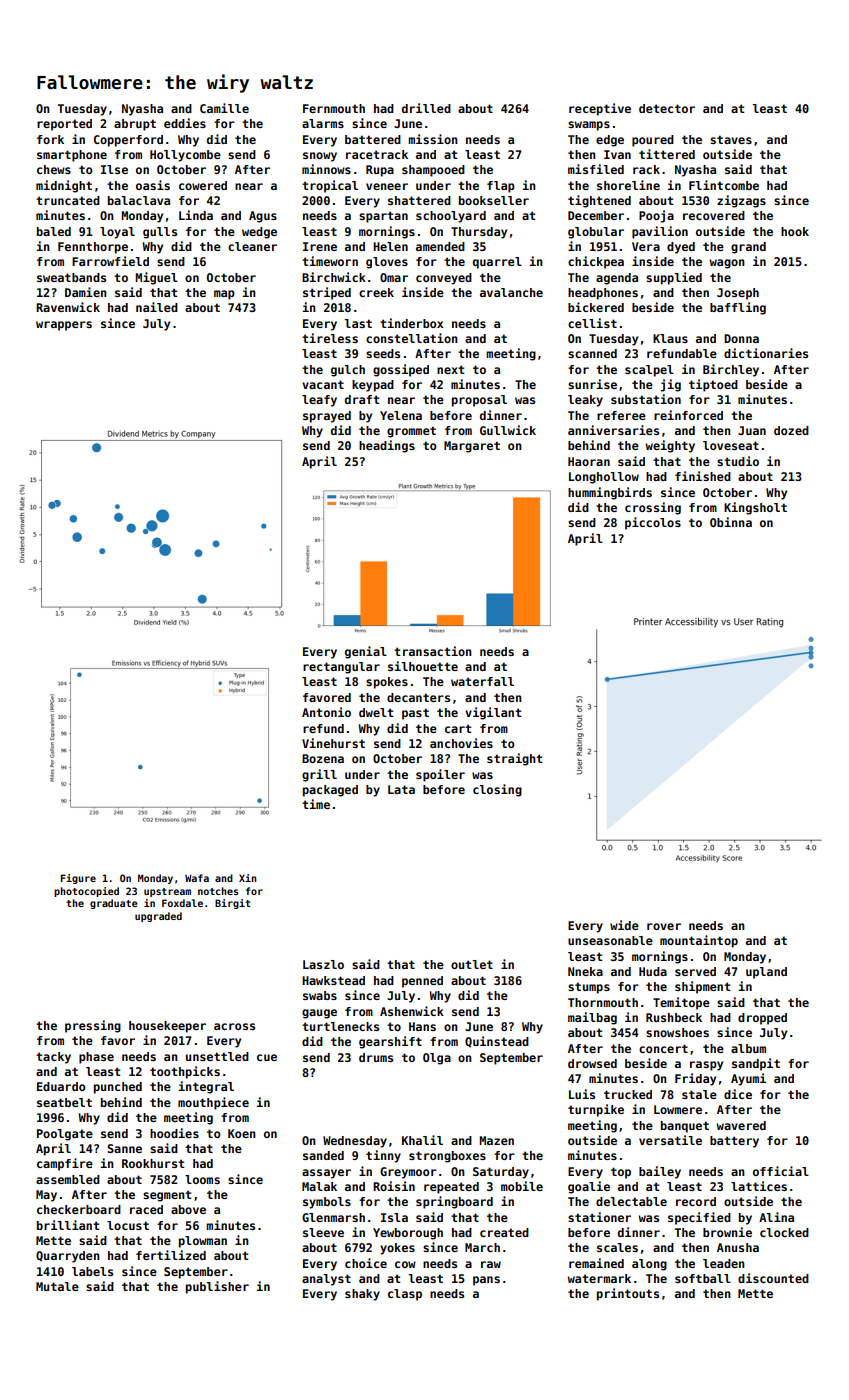 Image resolution: width=849 pixels, height=1400 pixels. What do you see at coordinates (621, 415) in the screenshot?
I see `referee` at bounding box center [621, 415].
